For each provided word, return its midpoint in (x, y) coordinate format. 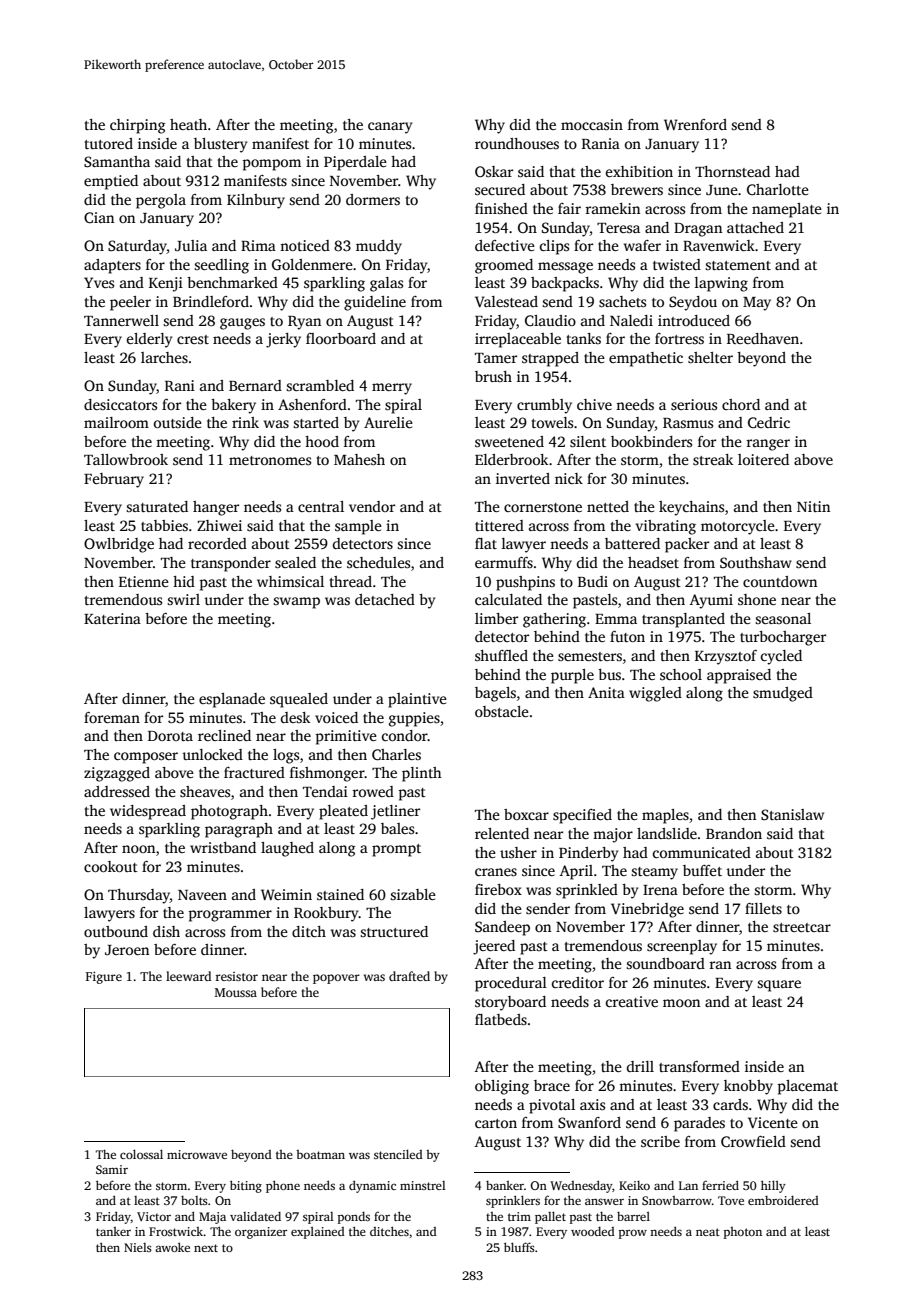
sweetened (509, 441)
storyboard (510, 1003)
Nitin (813, 506)
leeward (188, 976)
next (206, 1248)
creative (632, 1001)
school (681, 674)
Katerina (112, 618)
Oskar (494, 171)
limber (496, 618)
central (321, 506)
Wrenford (695, 124)
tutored (109, 143)
